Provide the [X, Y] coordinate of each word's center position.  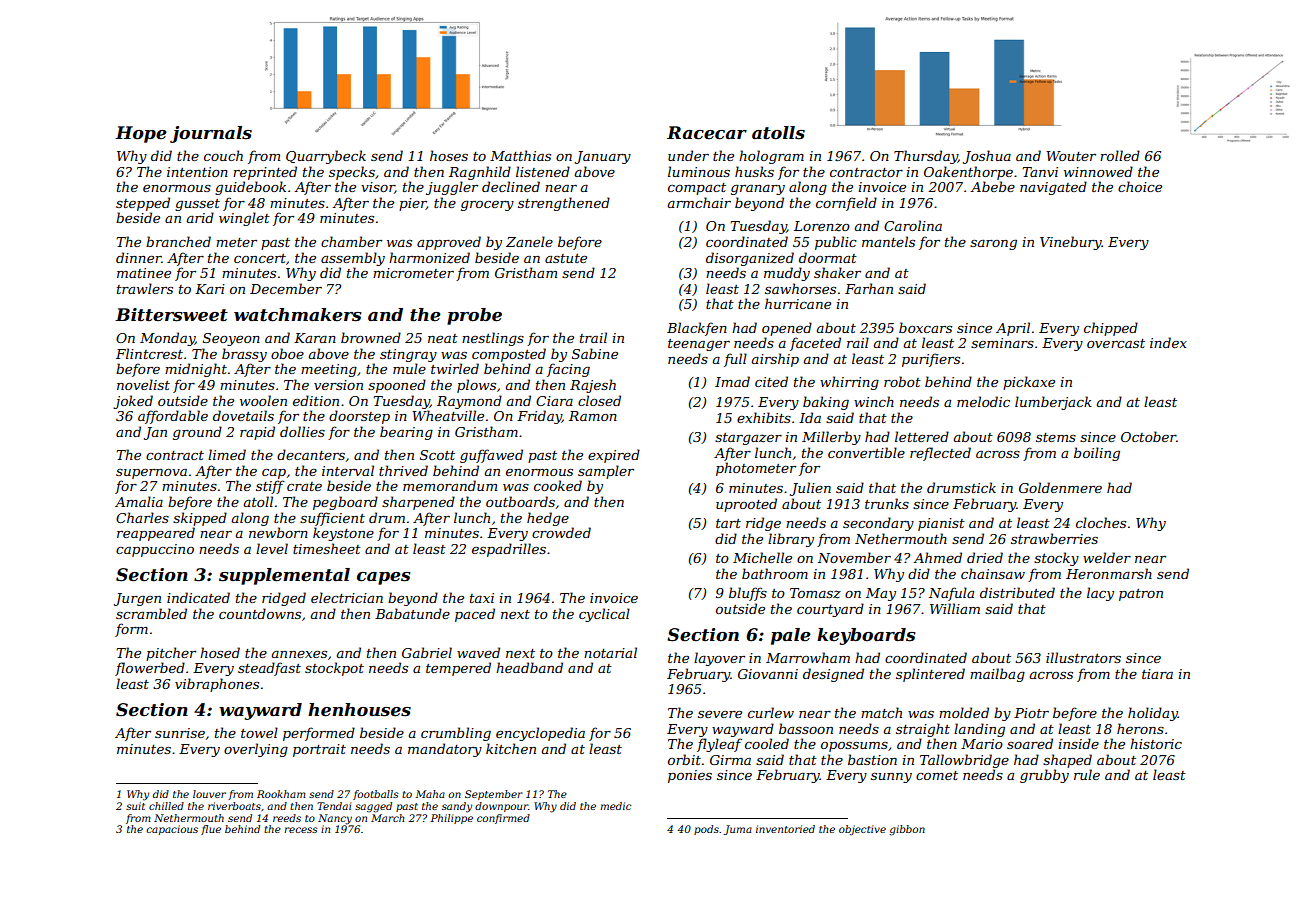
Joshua [987, 157]
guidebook [250, 188]
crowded [561, 532]
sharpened [418, 503]
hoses [449, 155]
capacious [172, 830]
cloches [1101, 522]
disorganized [750, 259]
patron [1141, 595]
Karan [315, 338]
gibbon [907, 830]
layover [719, 659]
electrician [347, 597]
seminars [1002, 343]
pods [706, 830]
